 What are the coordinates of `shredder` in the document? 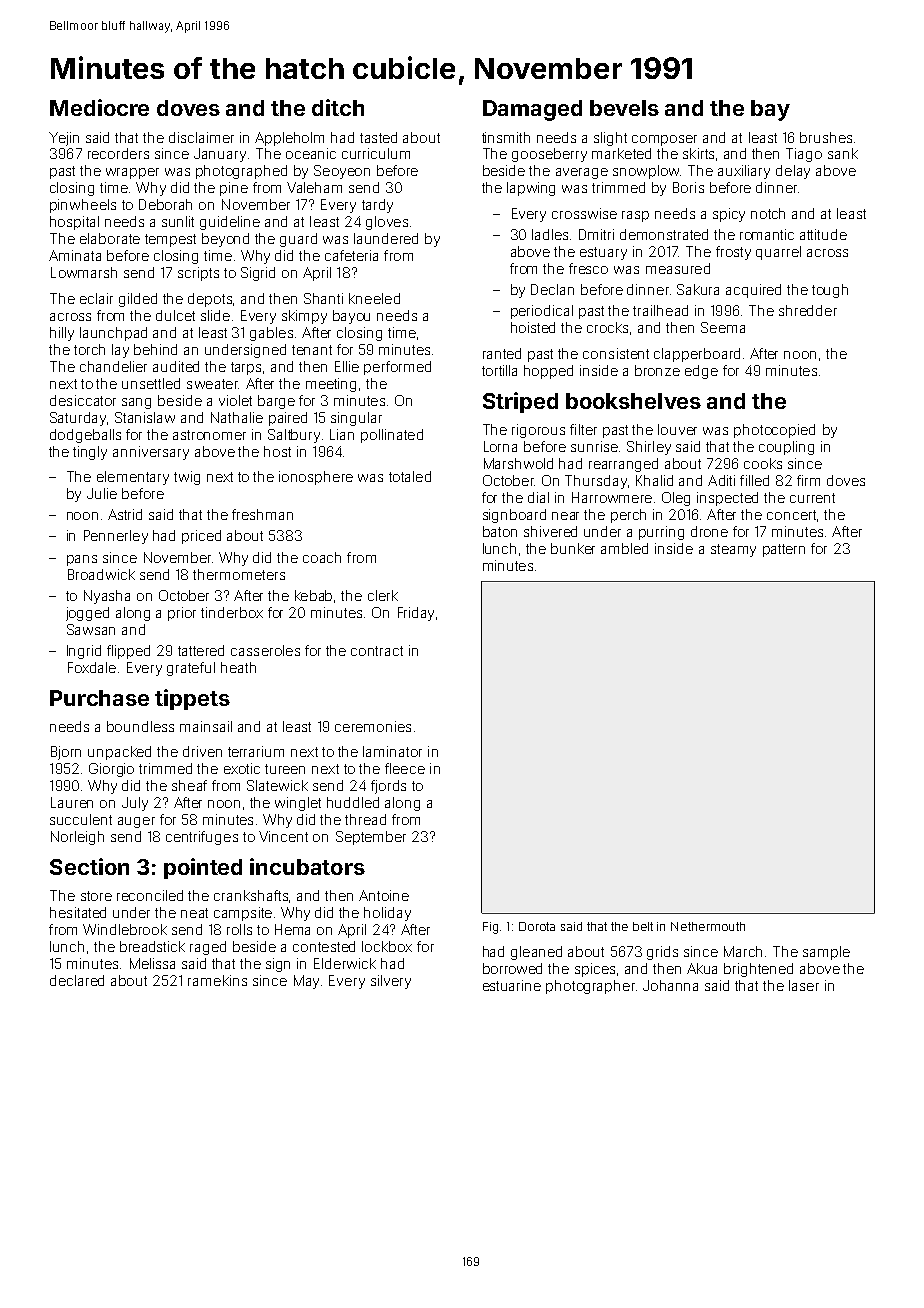 It's located at (808, 310).
